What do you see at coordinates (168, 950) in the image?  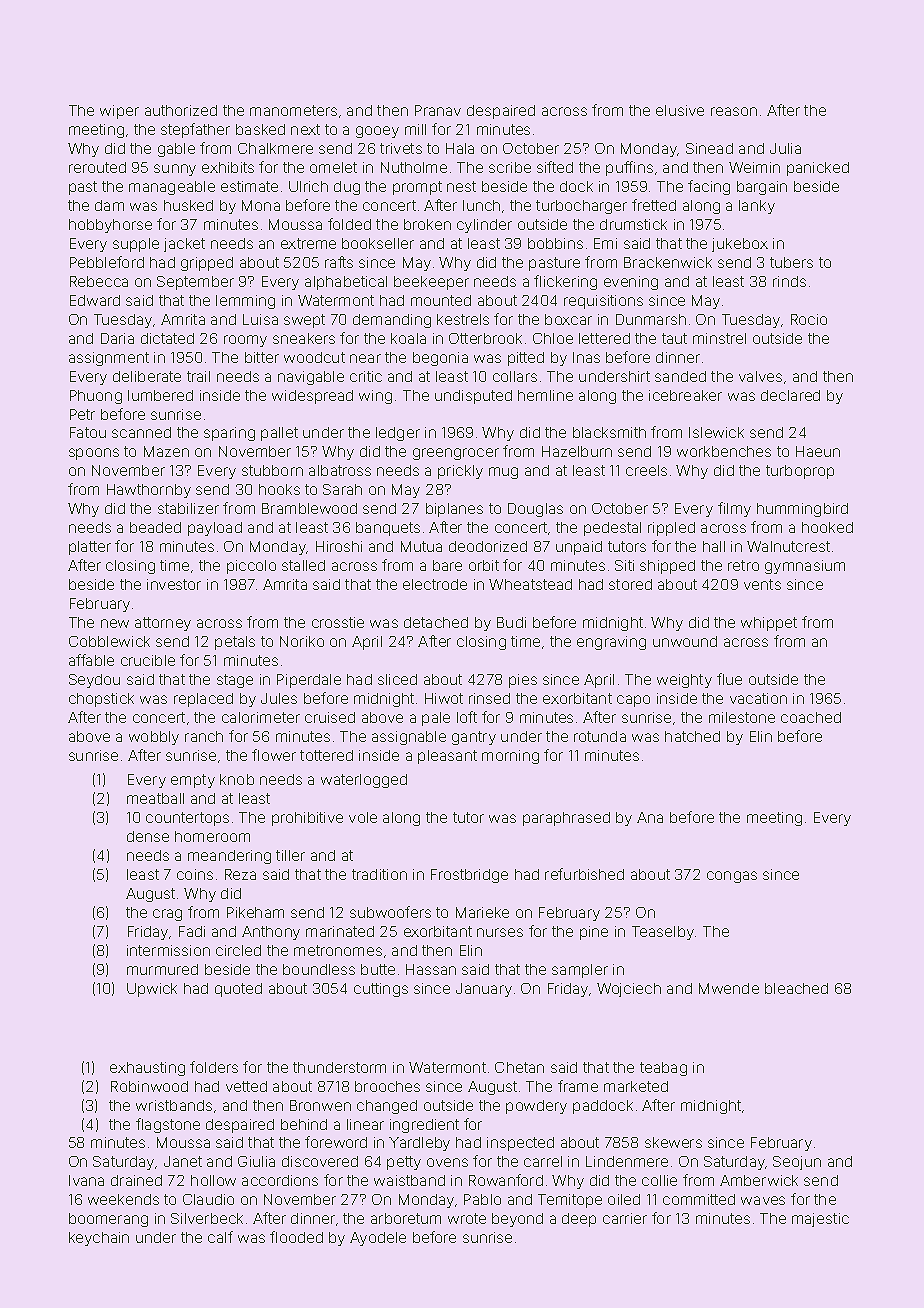 I see `intermission` at bounding box center [168, 950].
